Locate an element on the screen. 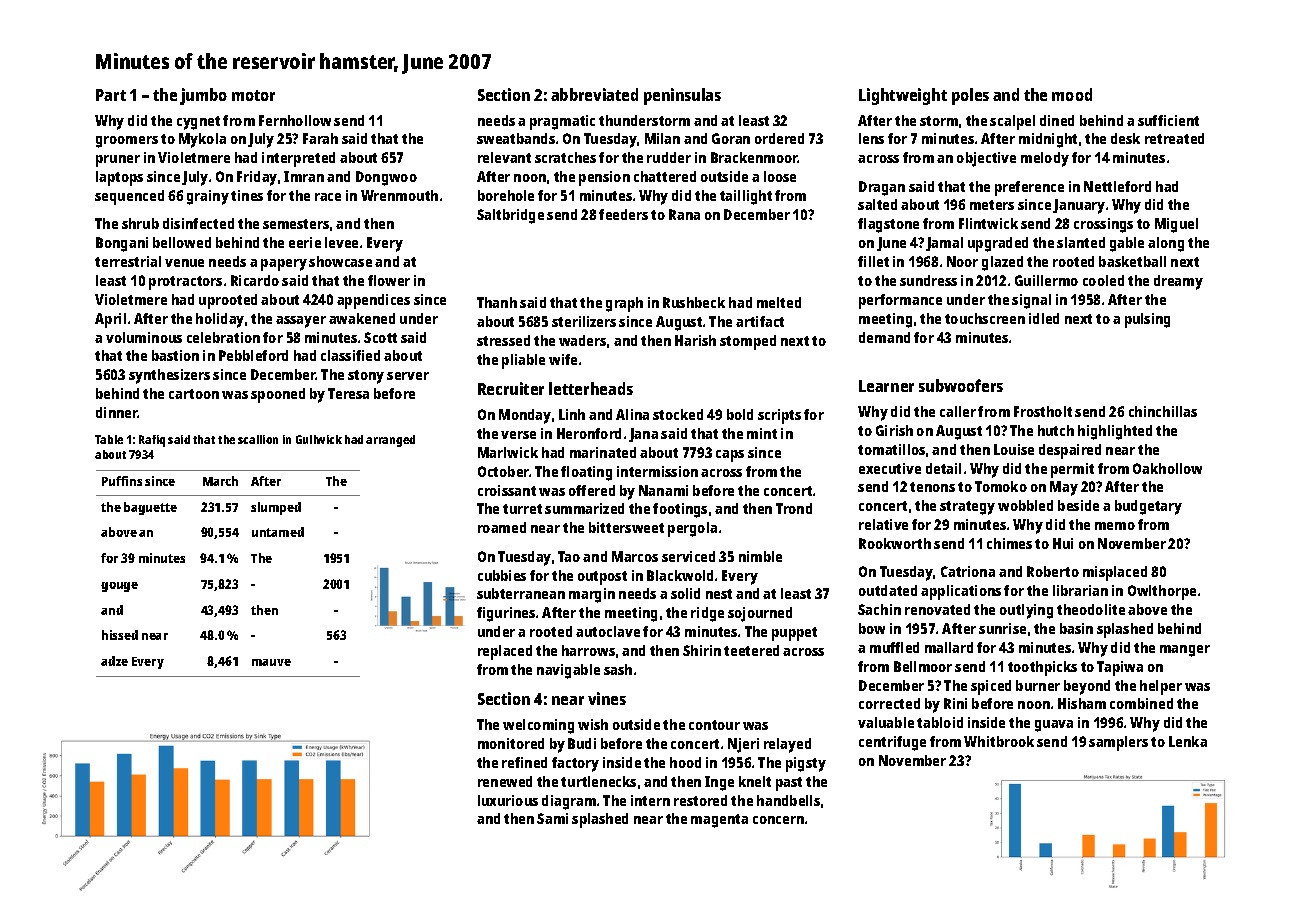  luxurious is located at coordinates (508, 800).
